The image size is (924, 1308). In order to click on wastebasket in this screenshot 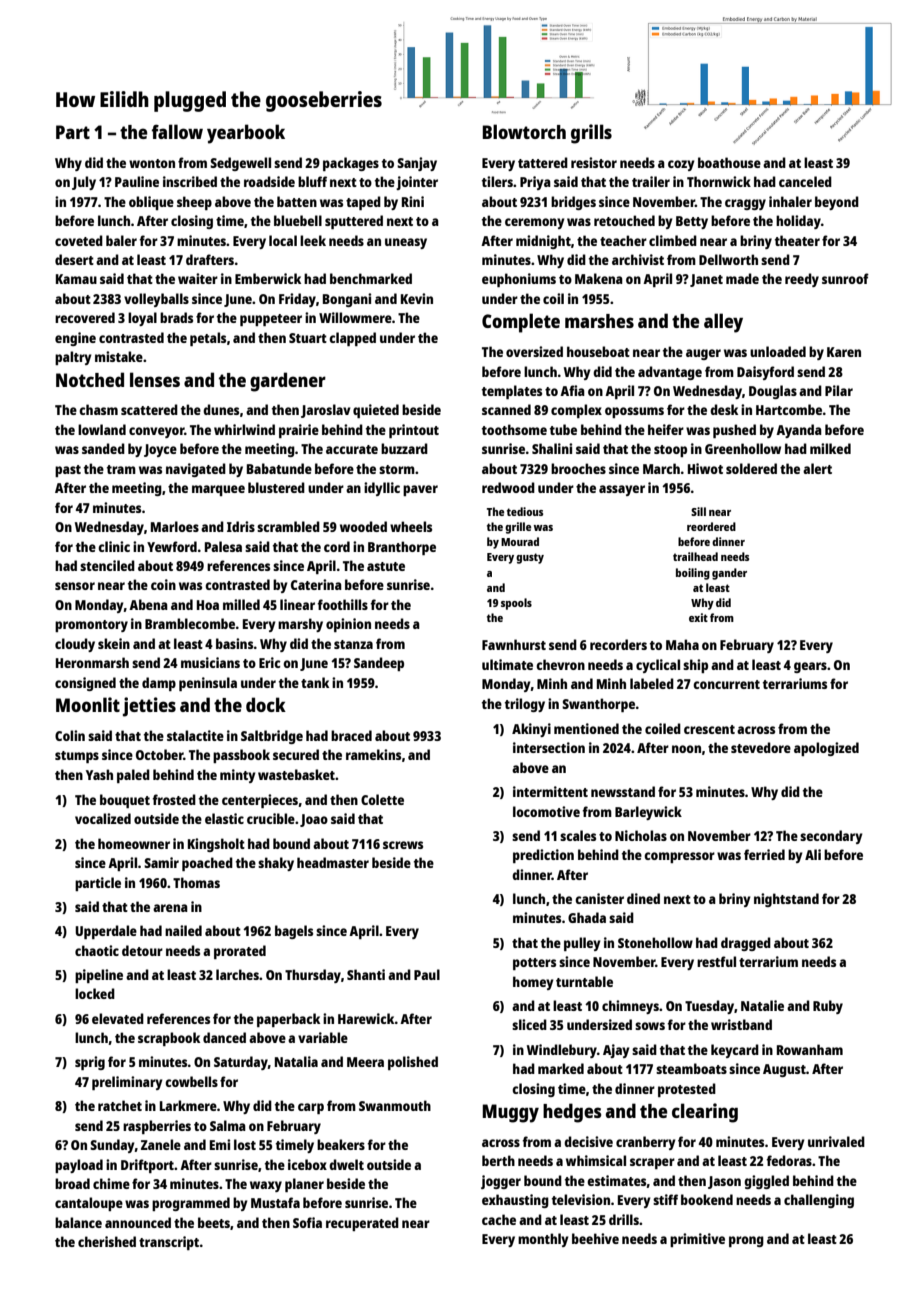, I will do `click(296, 774)`.
